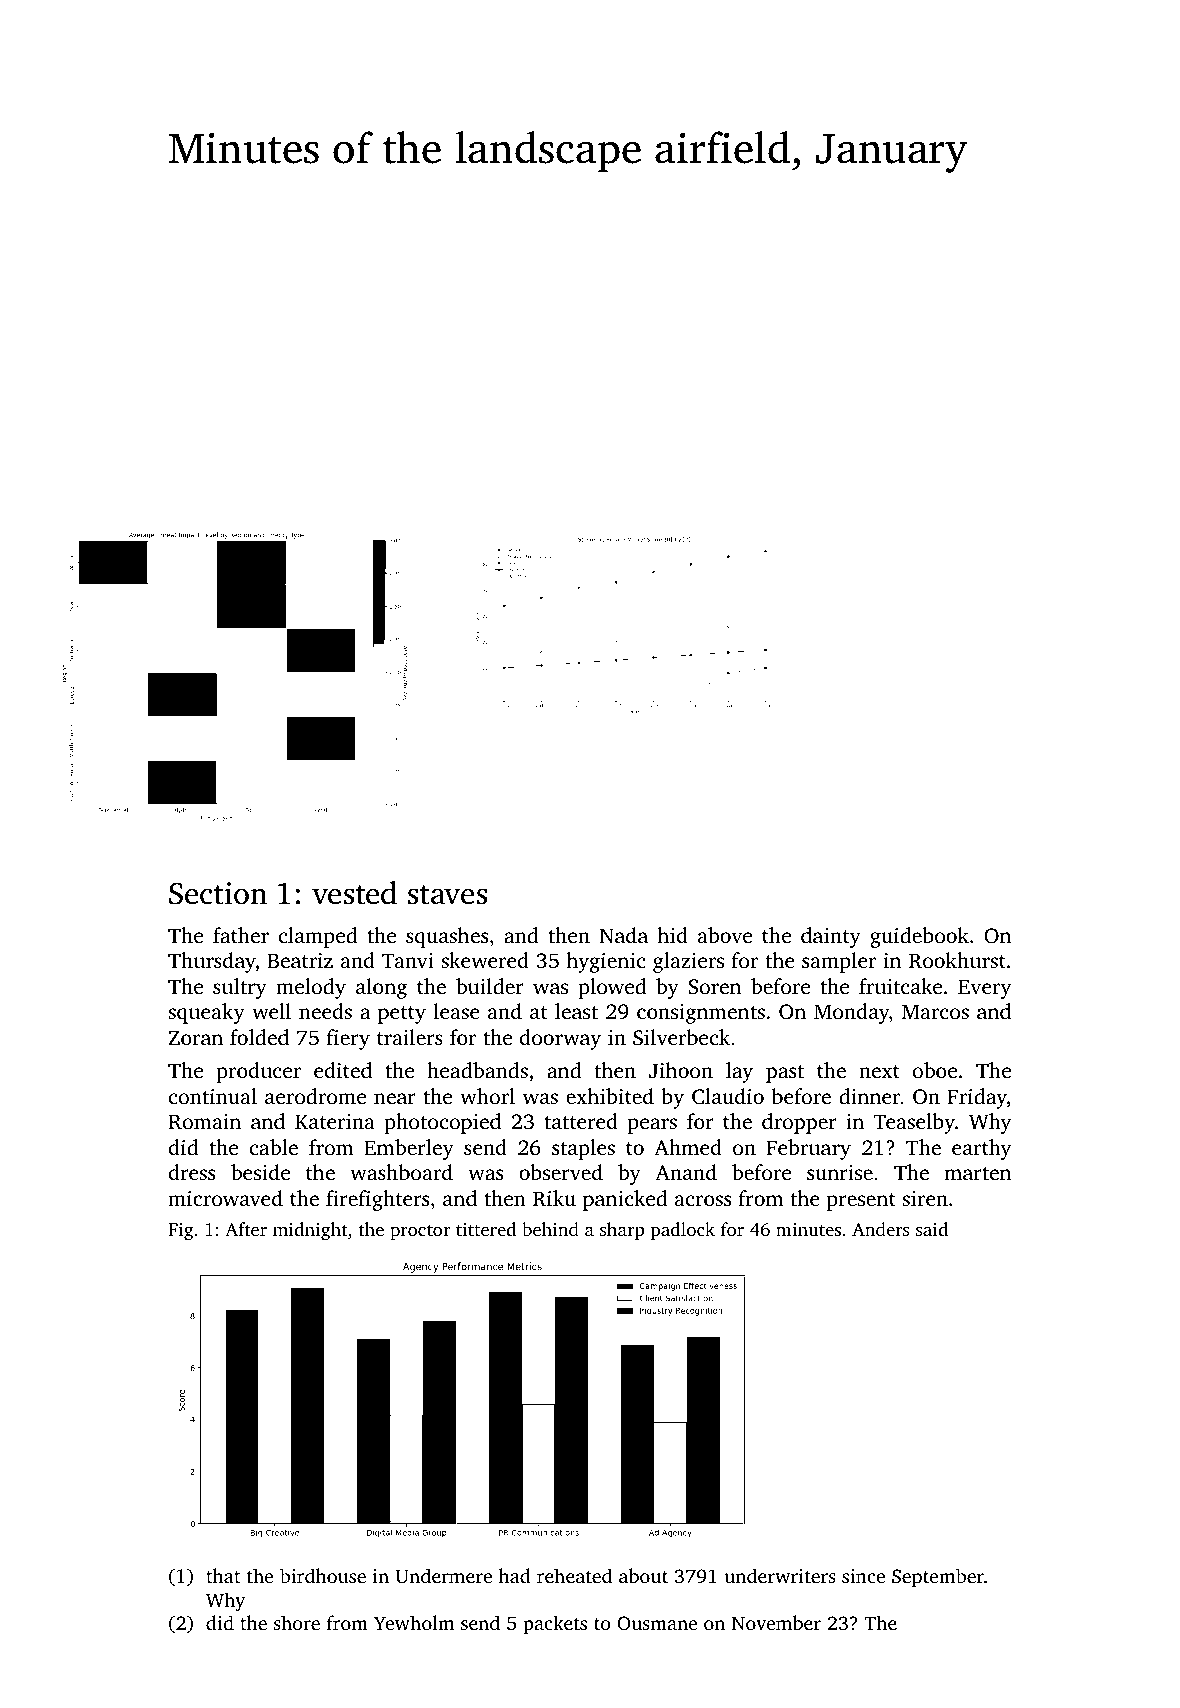 The height and width of the screenshot is (1708, 1180). Describe the element at coordinates (863, 1576) in the screenshot. I see `since` at that location.
